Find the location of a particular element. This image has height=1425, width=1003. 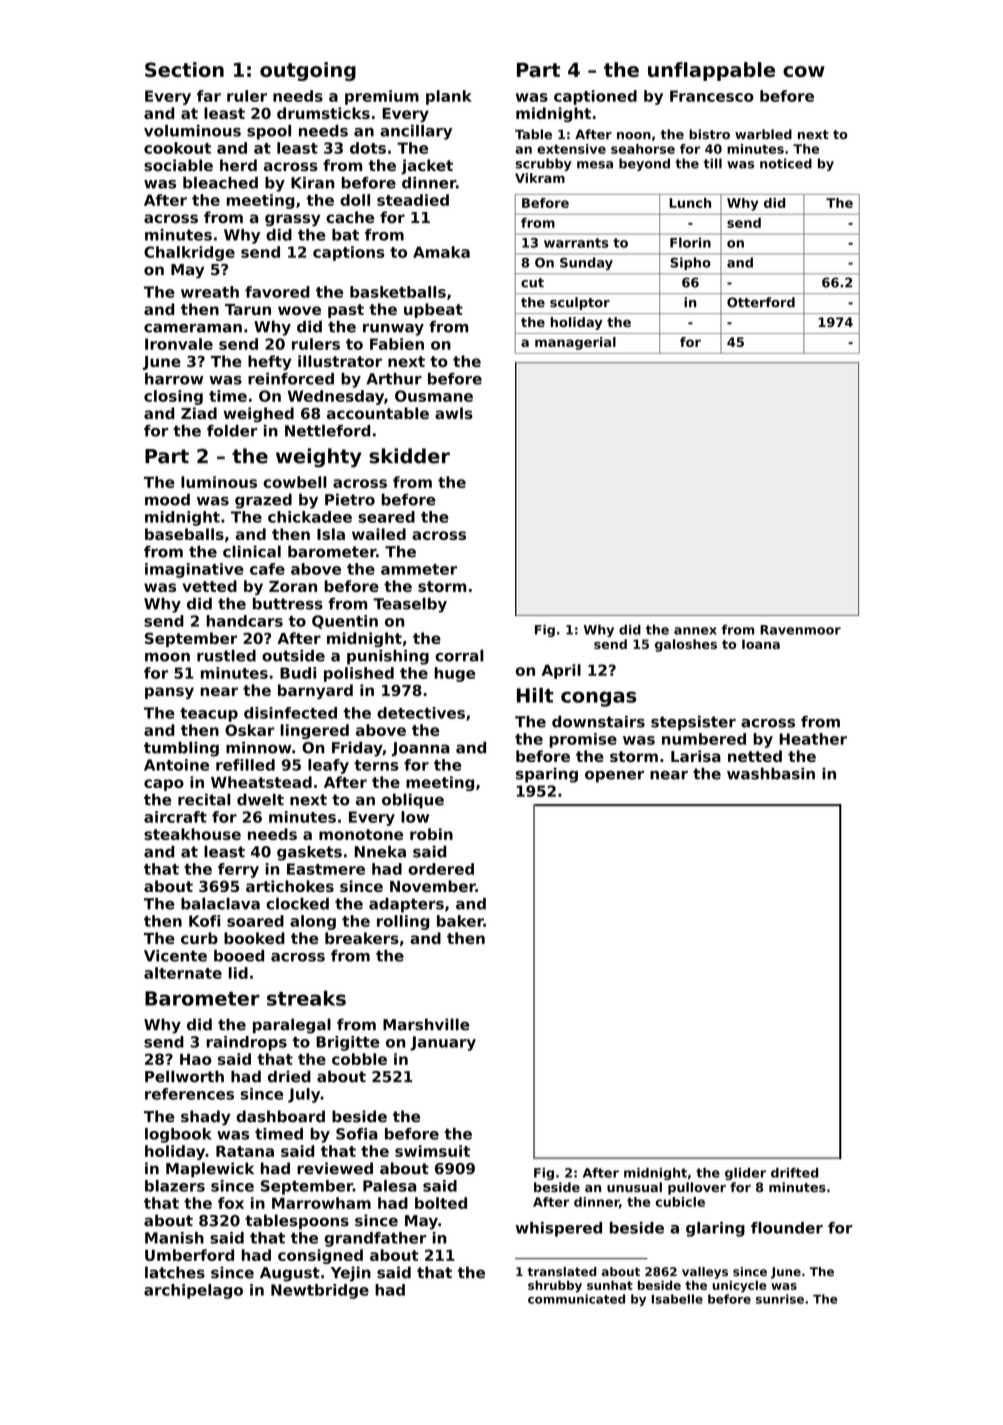

harrow is located at coordinates (174, 379).
